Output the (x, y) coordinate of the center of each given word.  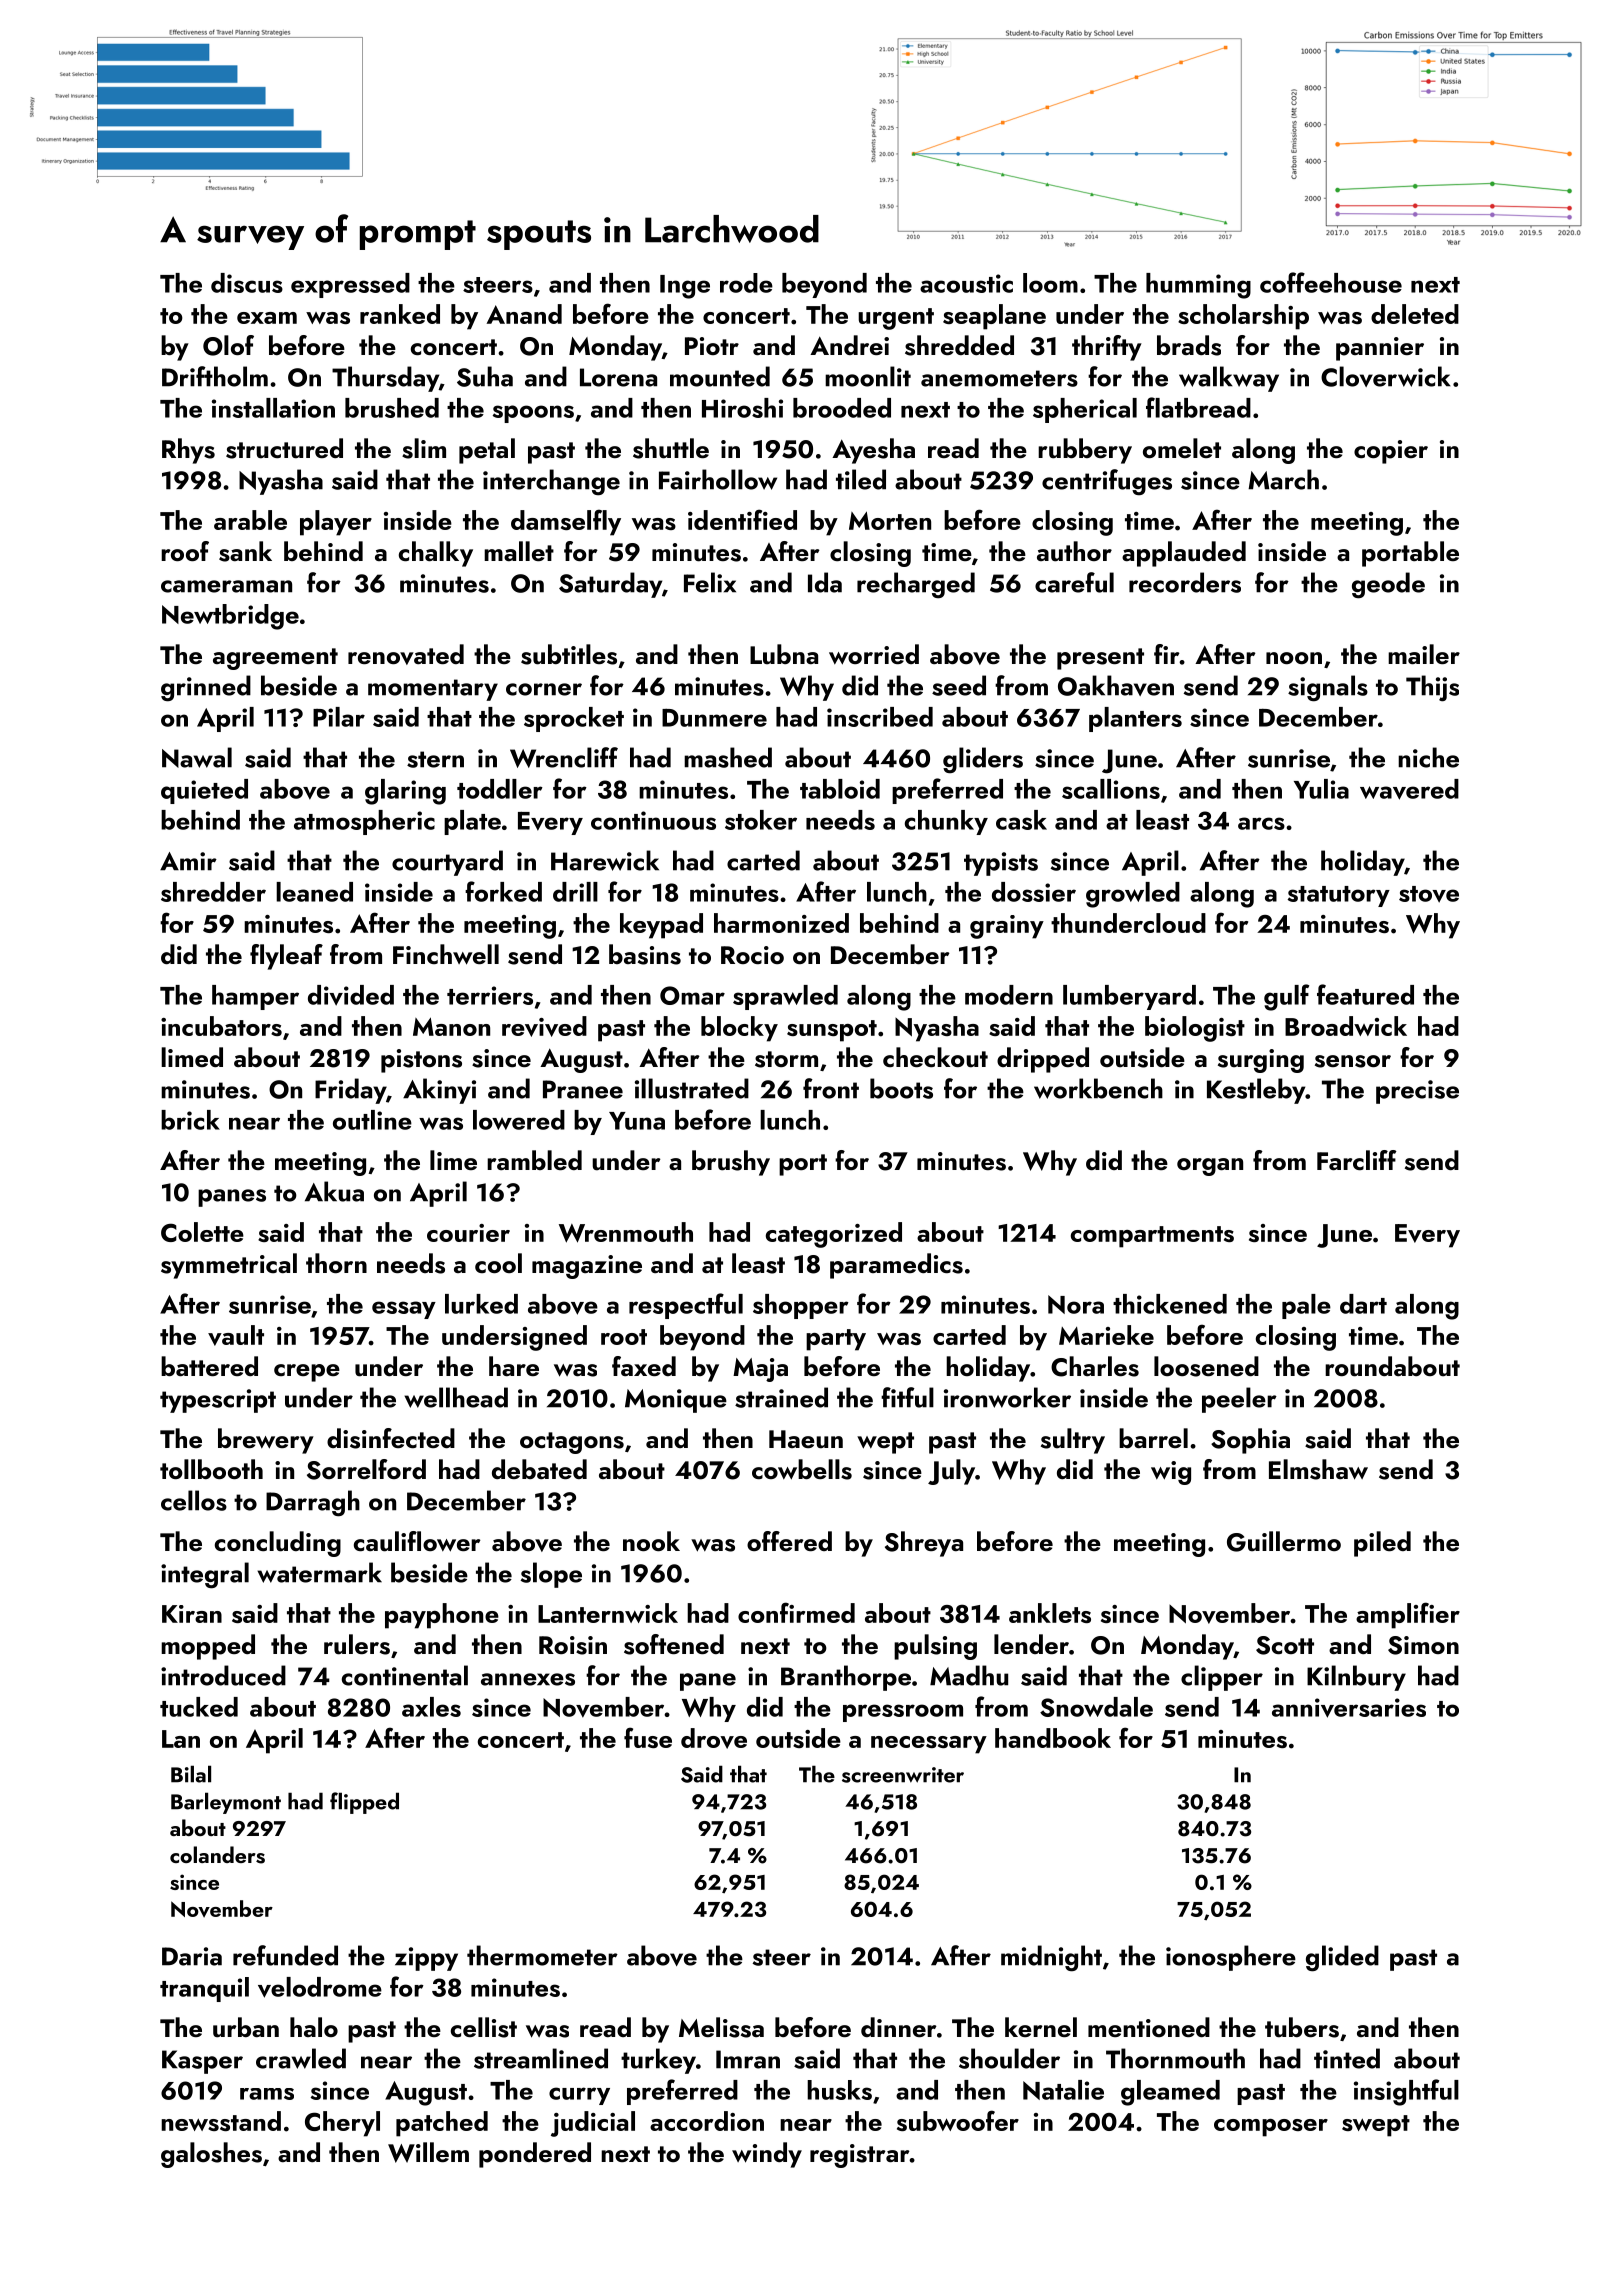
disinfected (391, 1438)
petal (487, 451)
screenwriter (903, 1775)
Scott (1285, 1645)
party (836, 1340)
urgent (896, 319)
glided (1342, 1958)
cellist (484, 2027)
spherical (1085, 410)
